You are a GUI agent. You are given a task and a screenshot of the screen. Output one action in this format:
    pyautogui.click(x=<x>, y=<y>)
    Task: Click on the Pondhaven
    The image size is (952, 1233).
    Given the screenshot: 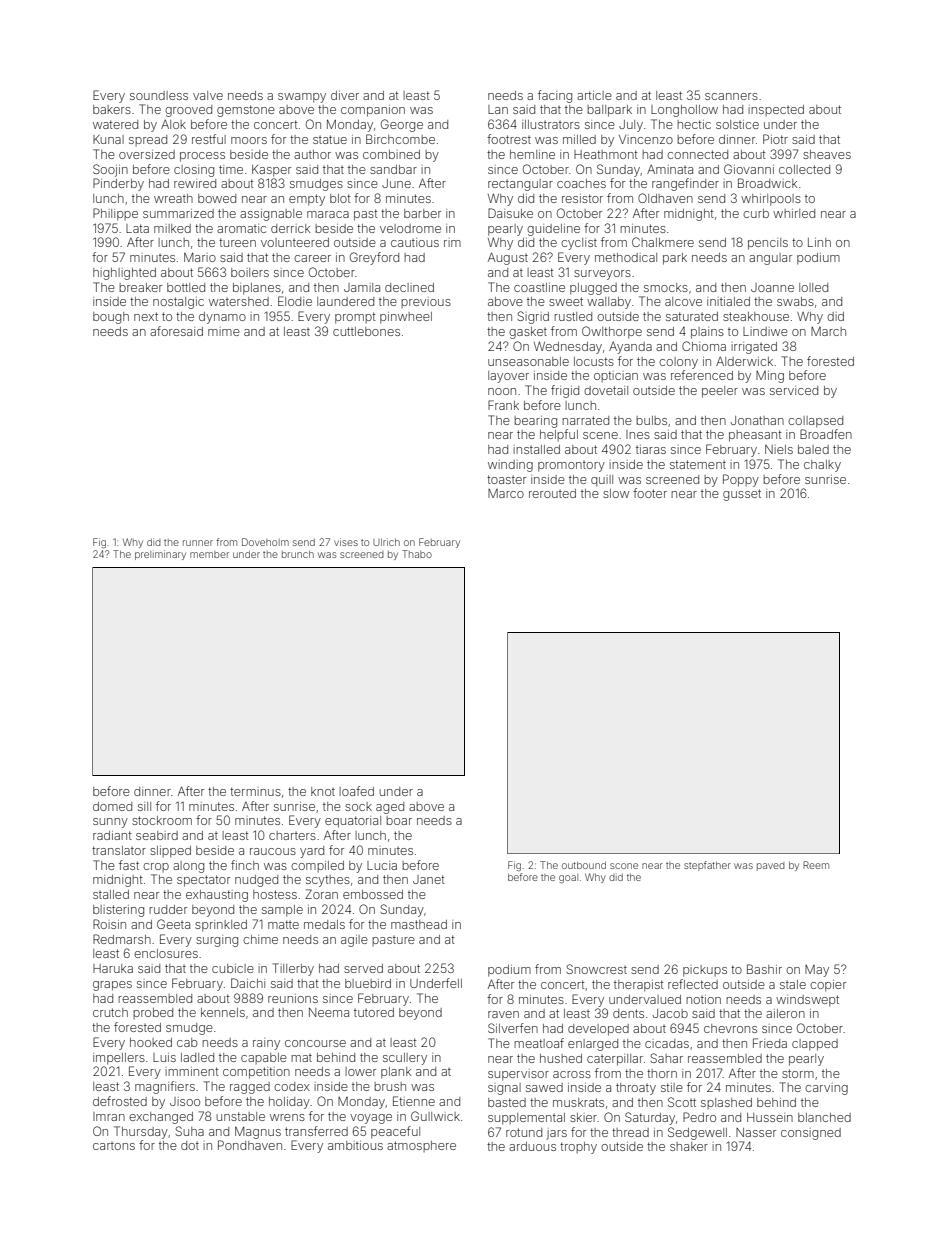 What is the action you would take?
    pyautogui.click(x=250, y=1145)
